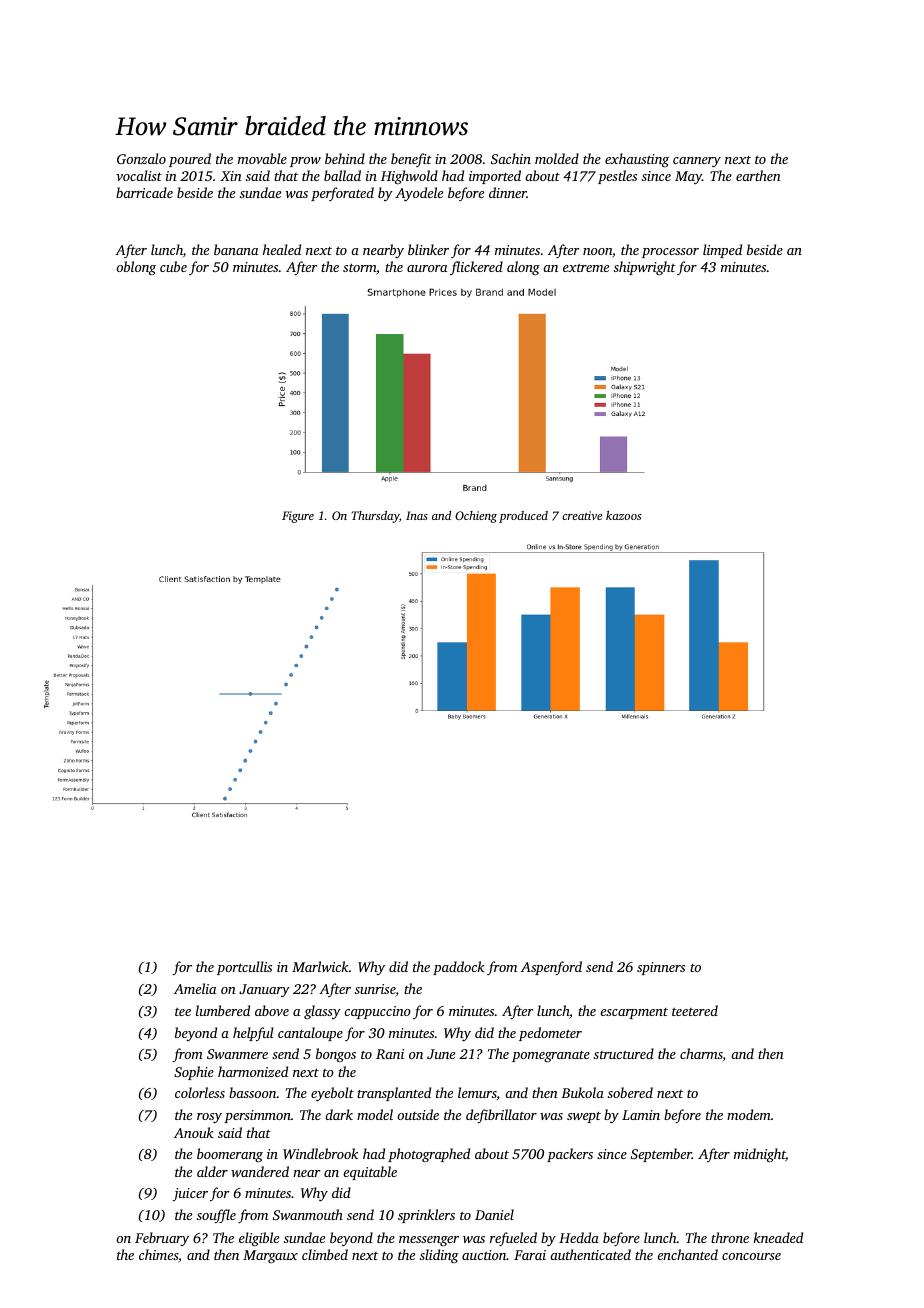 The width and height of the document is (924, 1308). I want to click on kazoos, so click(623, 515).
